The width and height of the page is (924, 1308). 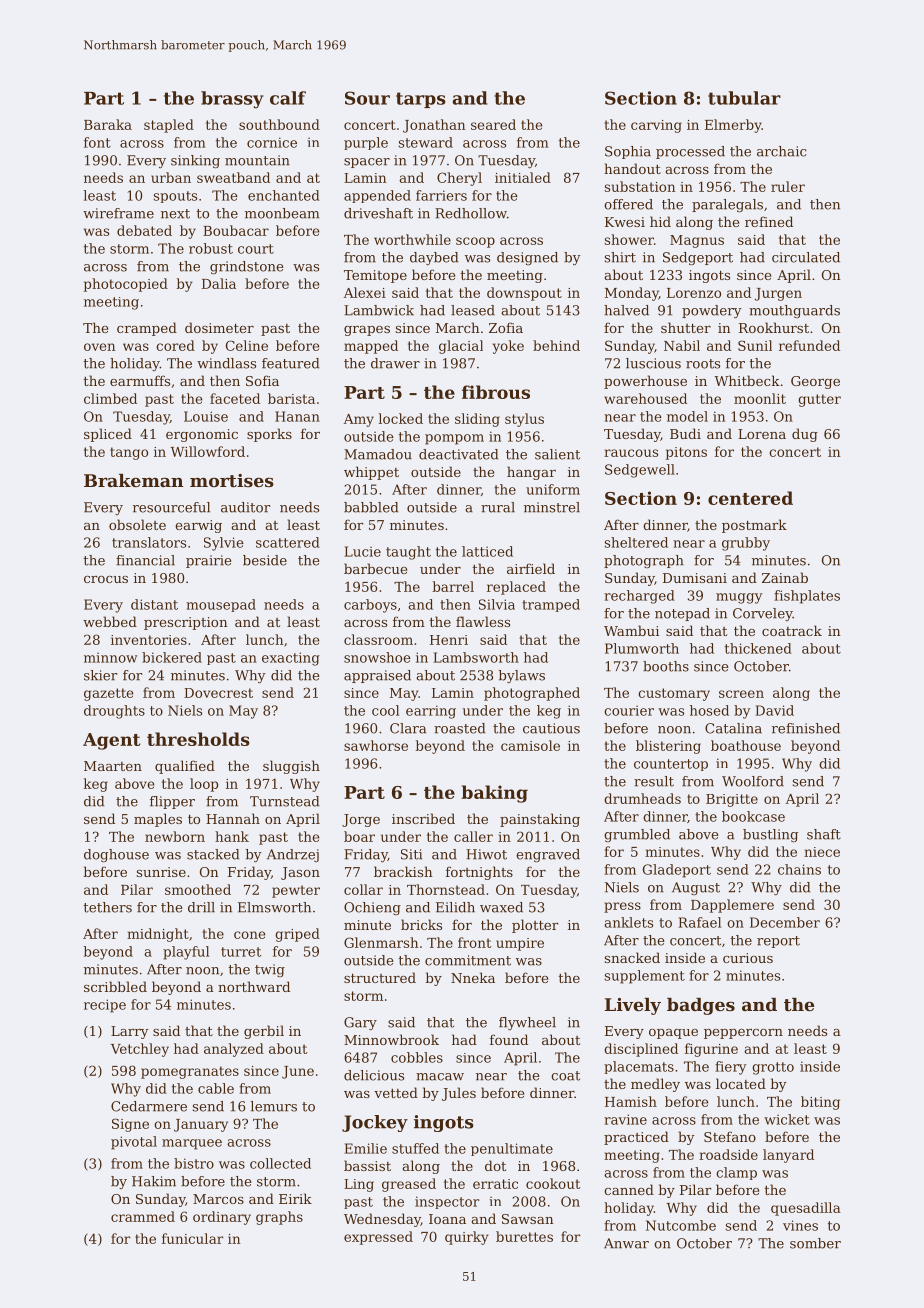 What do you see at coordinates (360, 1023) in the page?
I see `Gary` at bounding box center [360, 1023].
